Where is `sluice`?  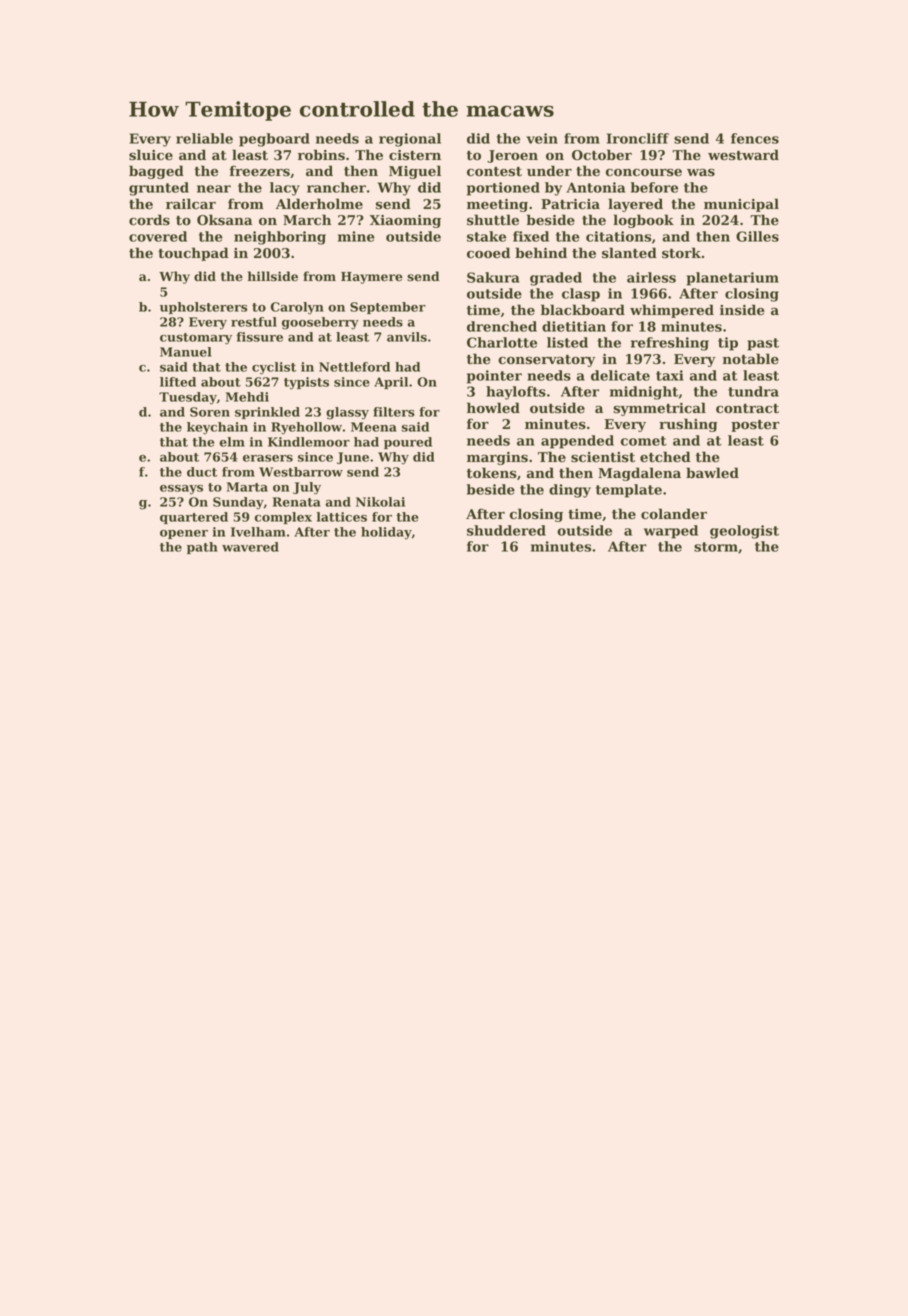 sluice is located at coordinates (151, 155).
